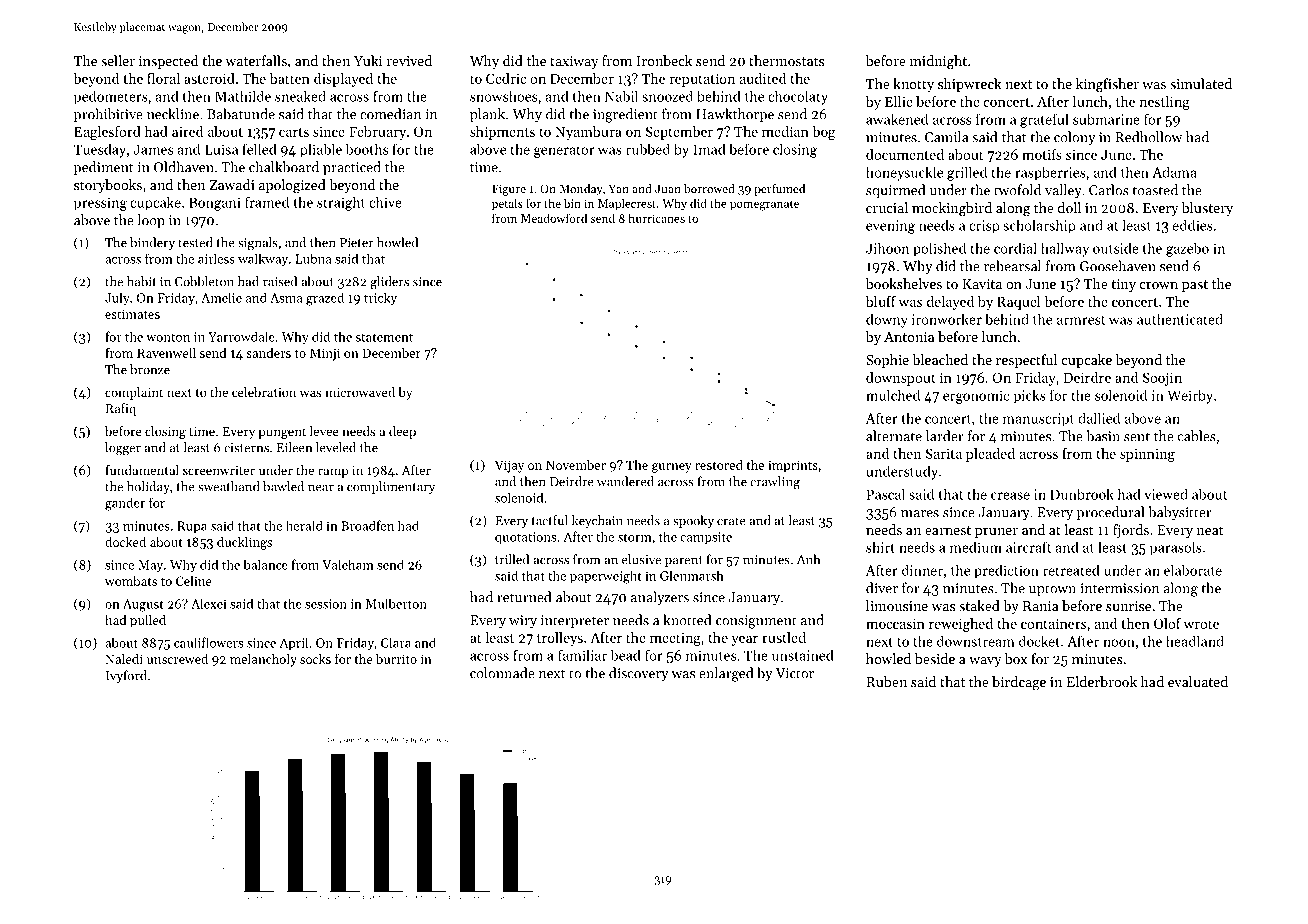 The height and width of the screenshot is (924, 1308). Describe the element at coordinates (693, 521) in the screenshot. I see `spooky` at that location.
